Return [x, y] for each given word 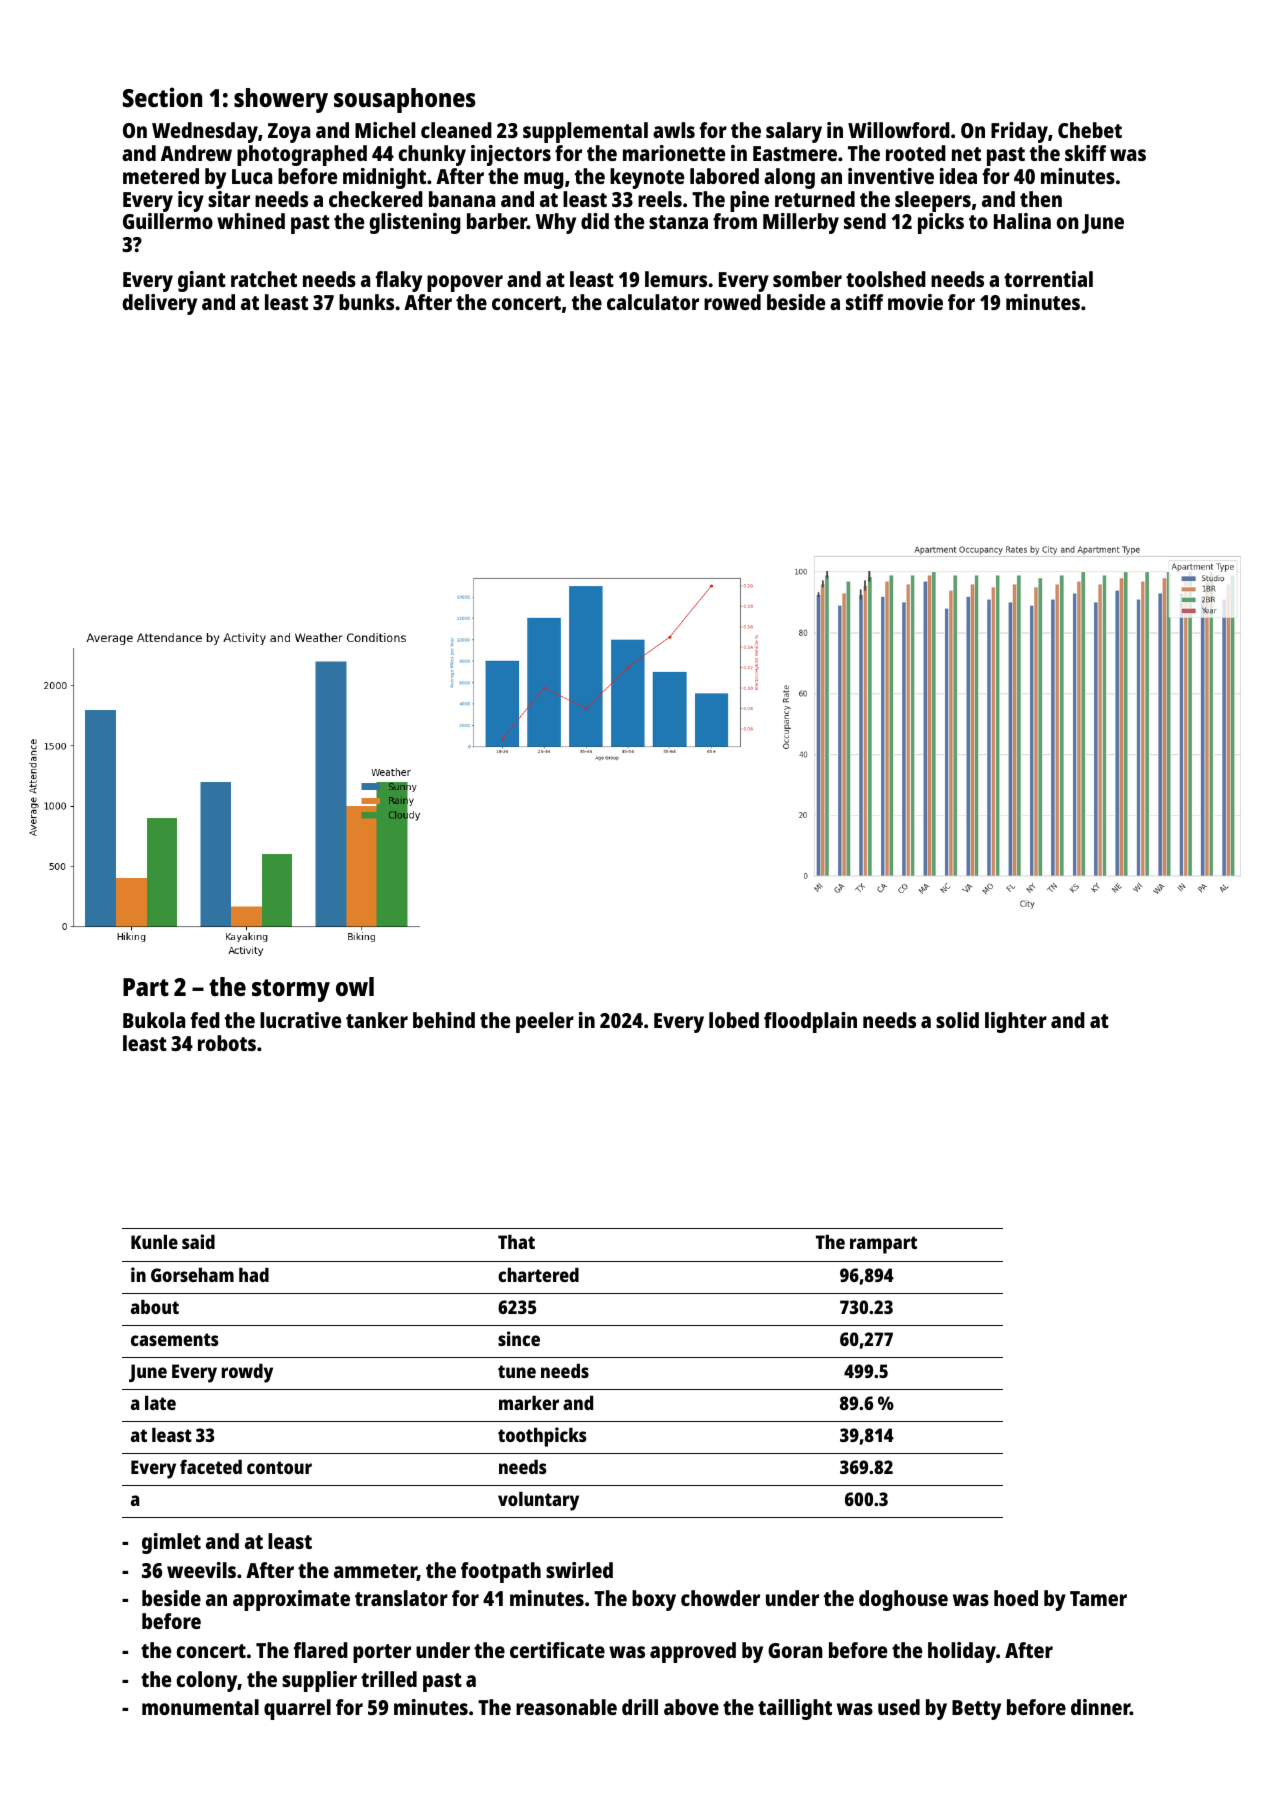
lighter [1016, 1022]
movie [915, 302]
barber [497, 221]
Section [162, 97]
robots [227, 1043]
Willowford [899, 130]
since [519, 1338]
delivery [159, 304]
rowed [732, 302]
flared [320, 1650]
